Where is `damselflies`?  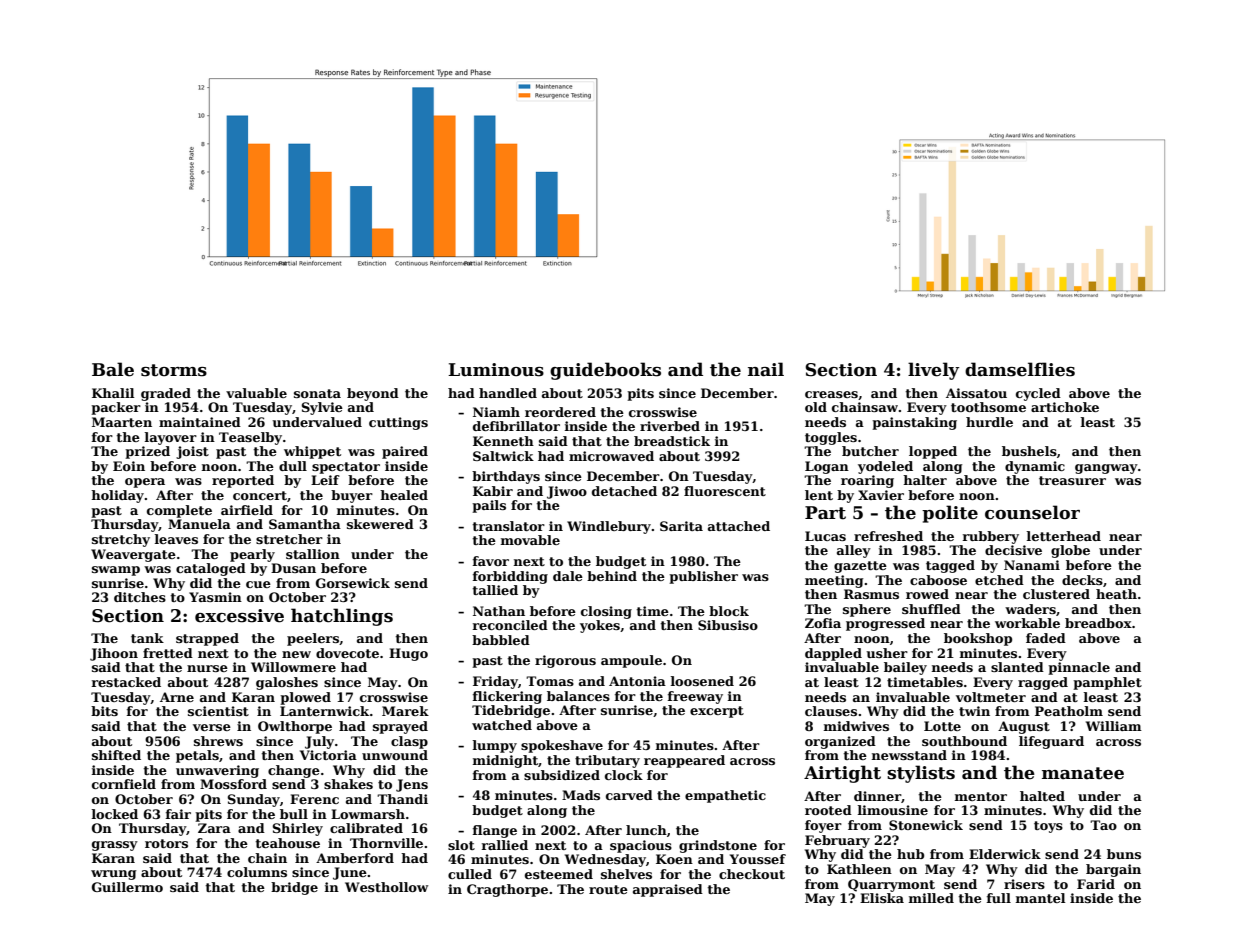 damselflies is located at coordinates (1020, 369).
